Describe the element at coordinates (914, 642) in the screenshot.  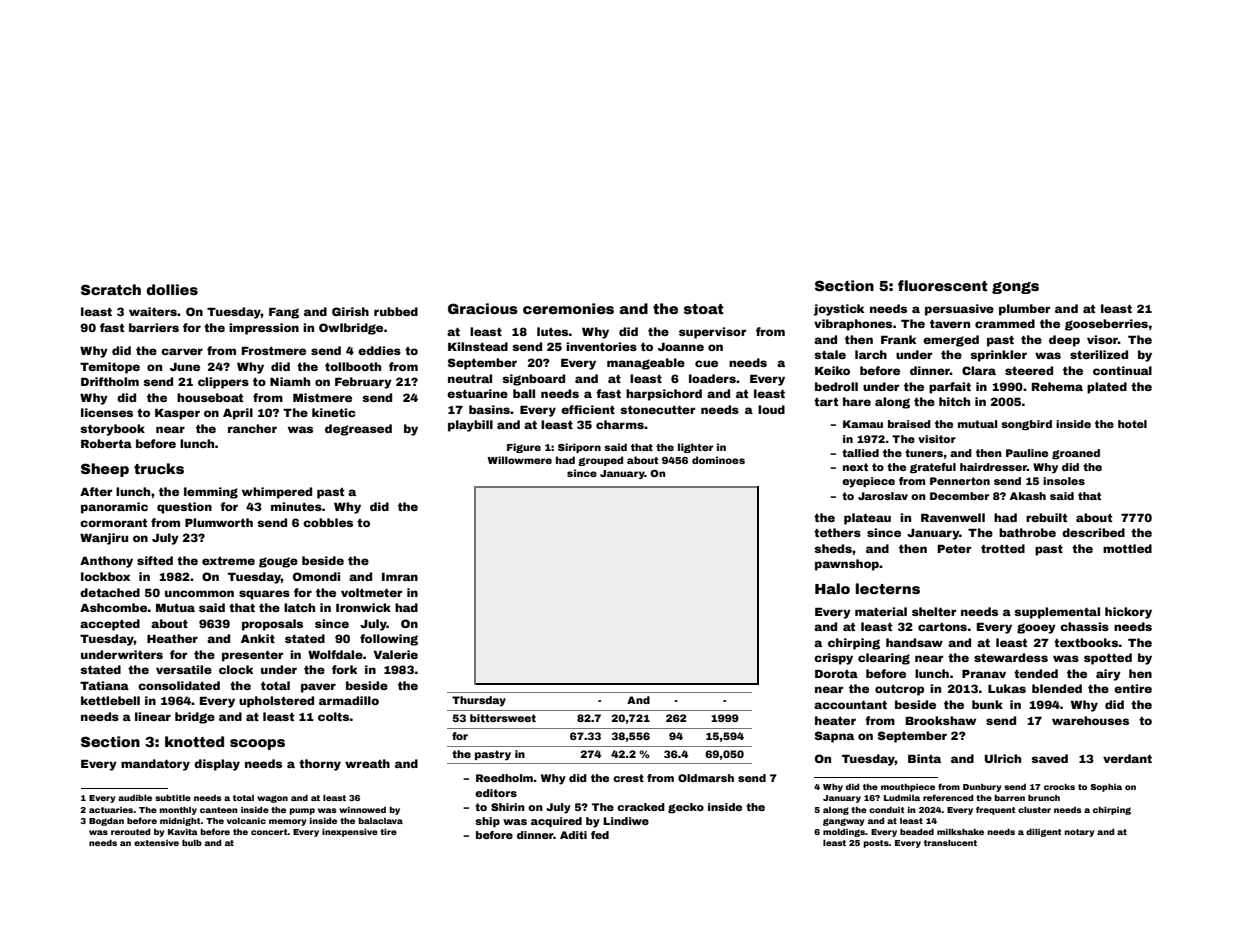
I see `handsaw` at that location.
